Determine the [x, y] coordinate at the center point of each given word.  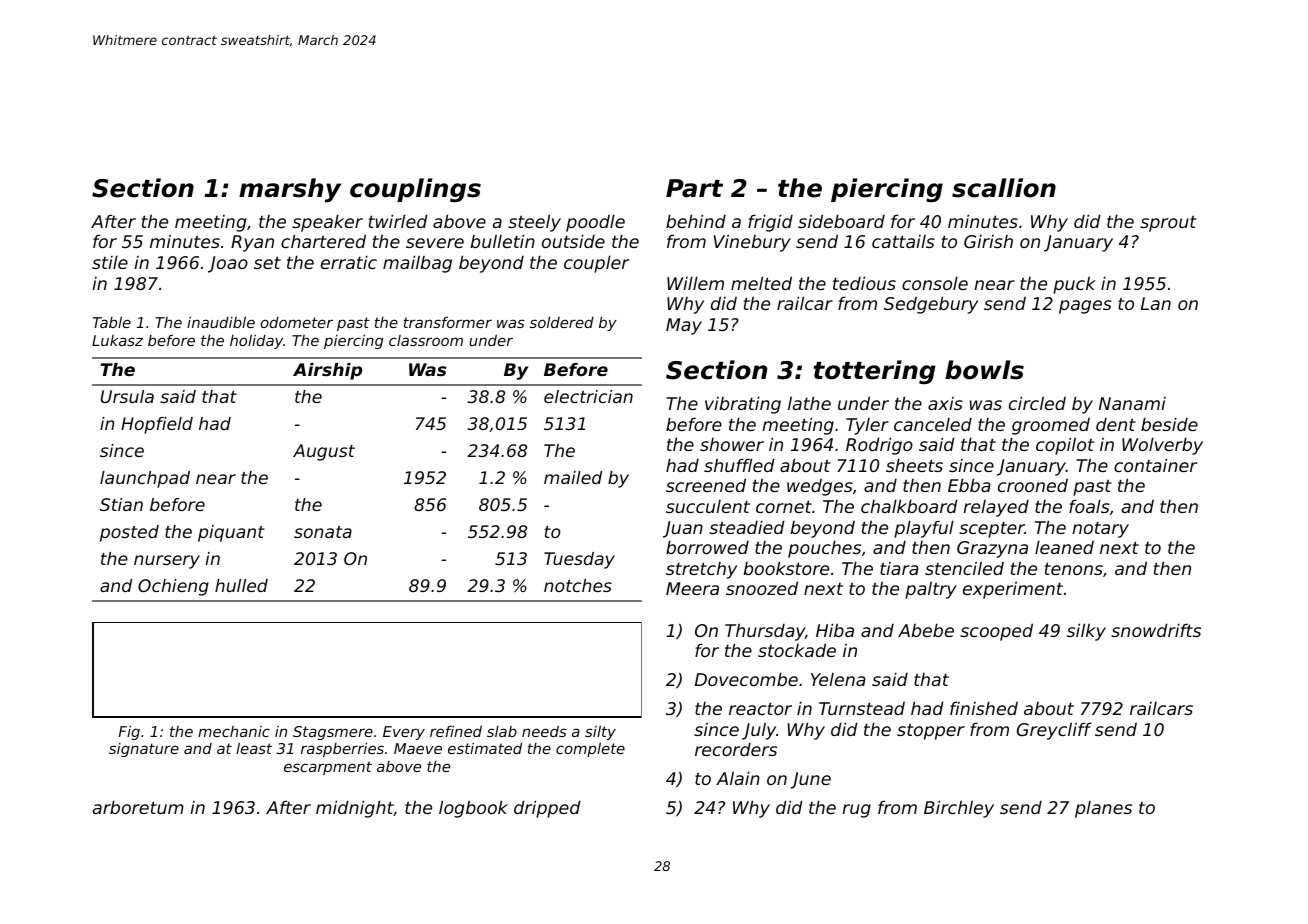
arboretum [138, 807]
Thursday [765, 632]
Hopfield [157, 425]
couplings [415, 190]
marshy [290, 190]
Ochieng [173, 587]
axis [945, 403]
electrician [588, 396]
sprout [1168, 223]
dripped [547, 809]
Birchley [959, 809]
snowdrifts [1156, 630]
